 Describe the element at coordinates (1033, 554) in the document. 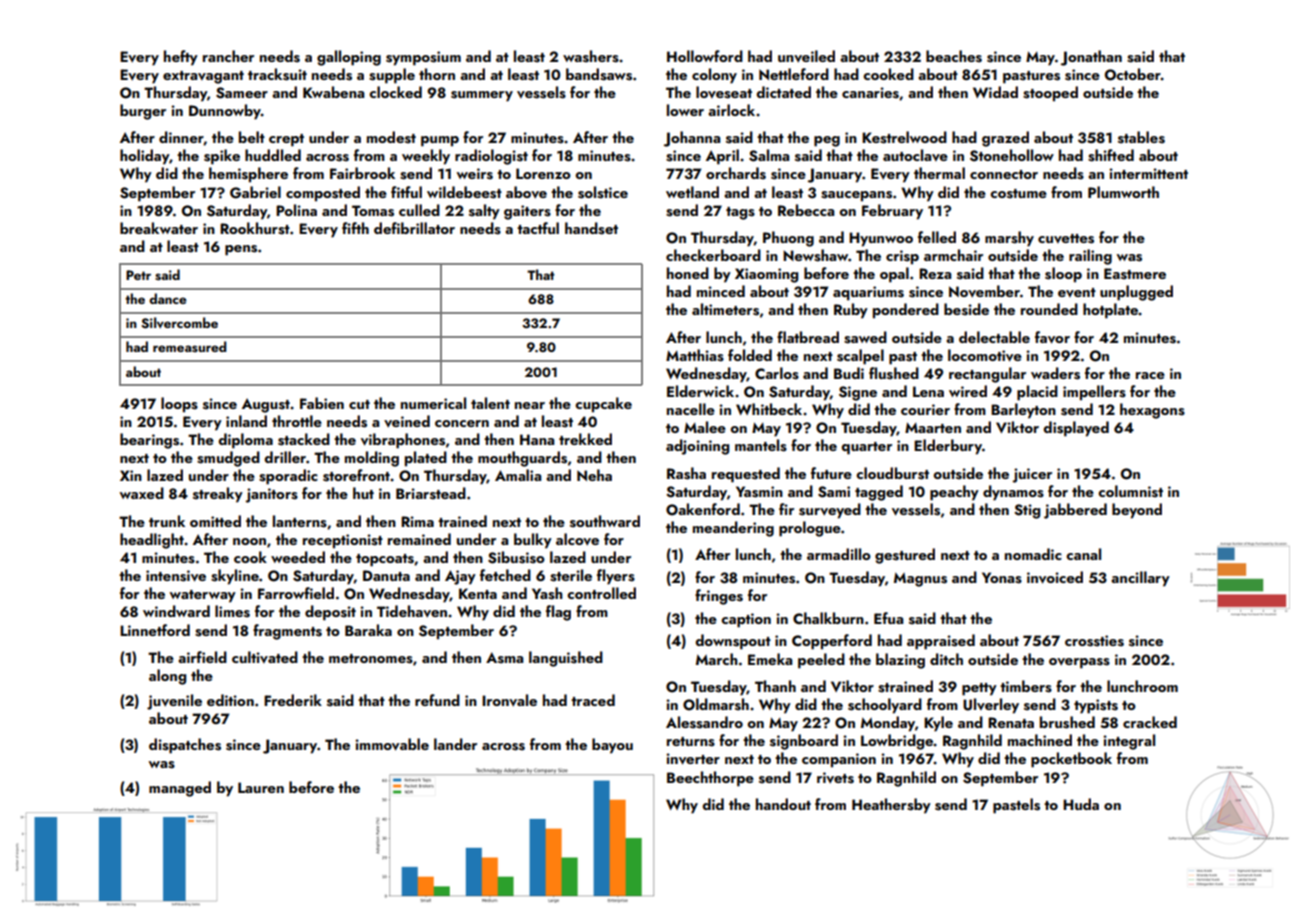

I see `nomadic` at that location.
